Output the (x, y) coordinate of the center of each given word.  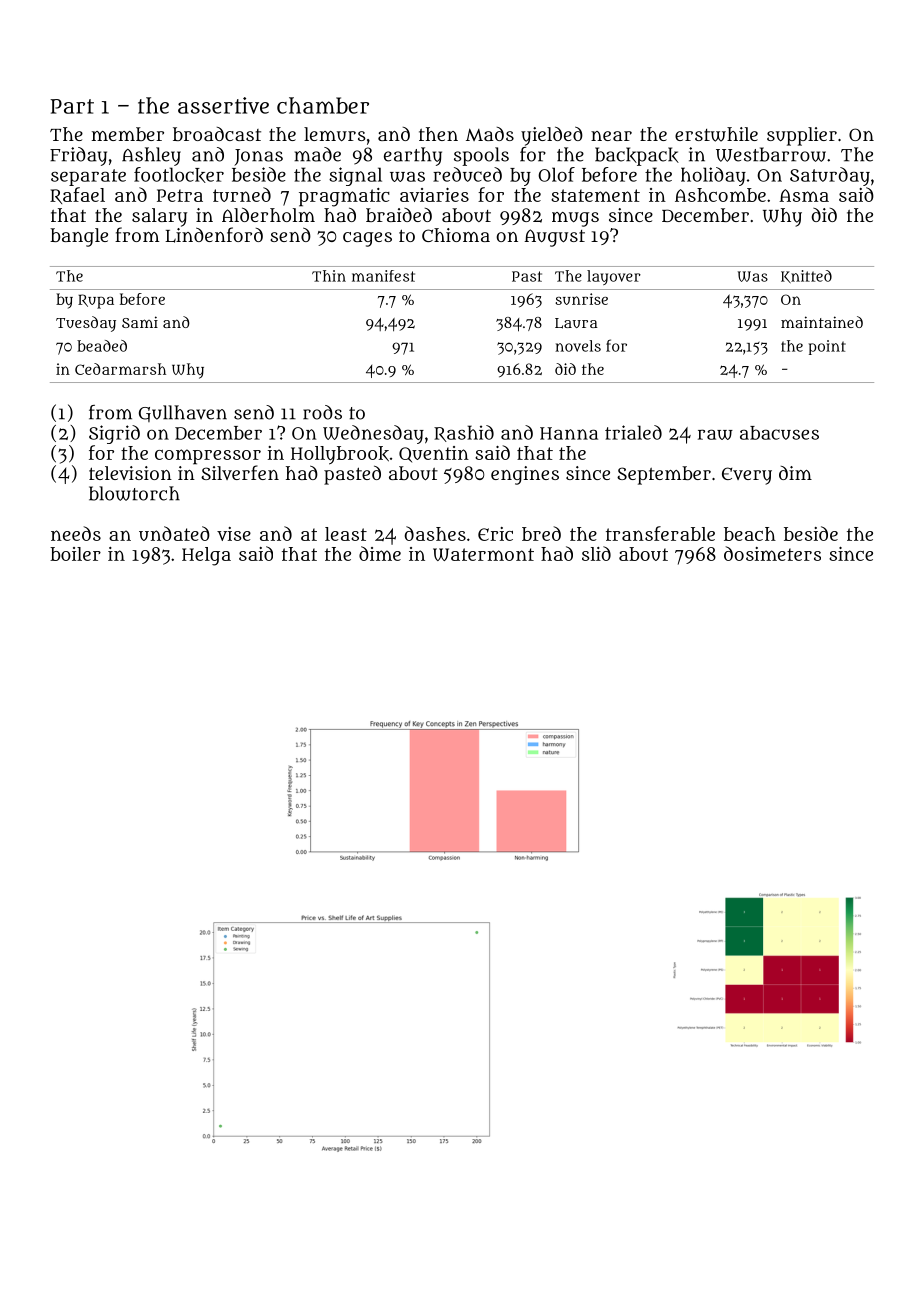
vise (234, 534)
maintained (822, 322)
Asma (804, 195)
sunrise (581, 299)
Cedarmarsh (120, 369)
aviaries (434, 195)
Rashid (464, 433)
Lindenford (214, 235)
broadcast (217, 134)
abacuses (779, 433)
